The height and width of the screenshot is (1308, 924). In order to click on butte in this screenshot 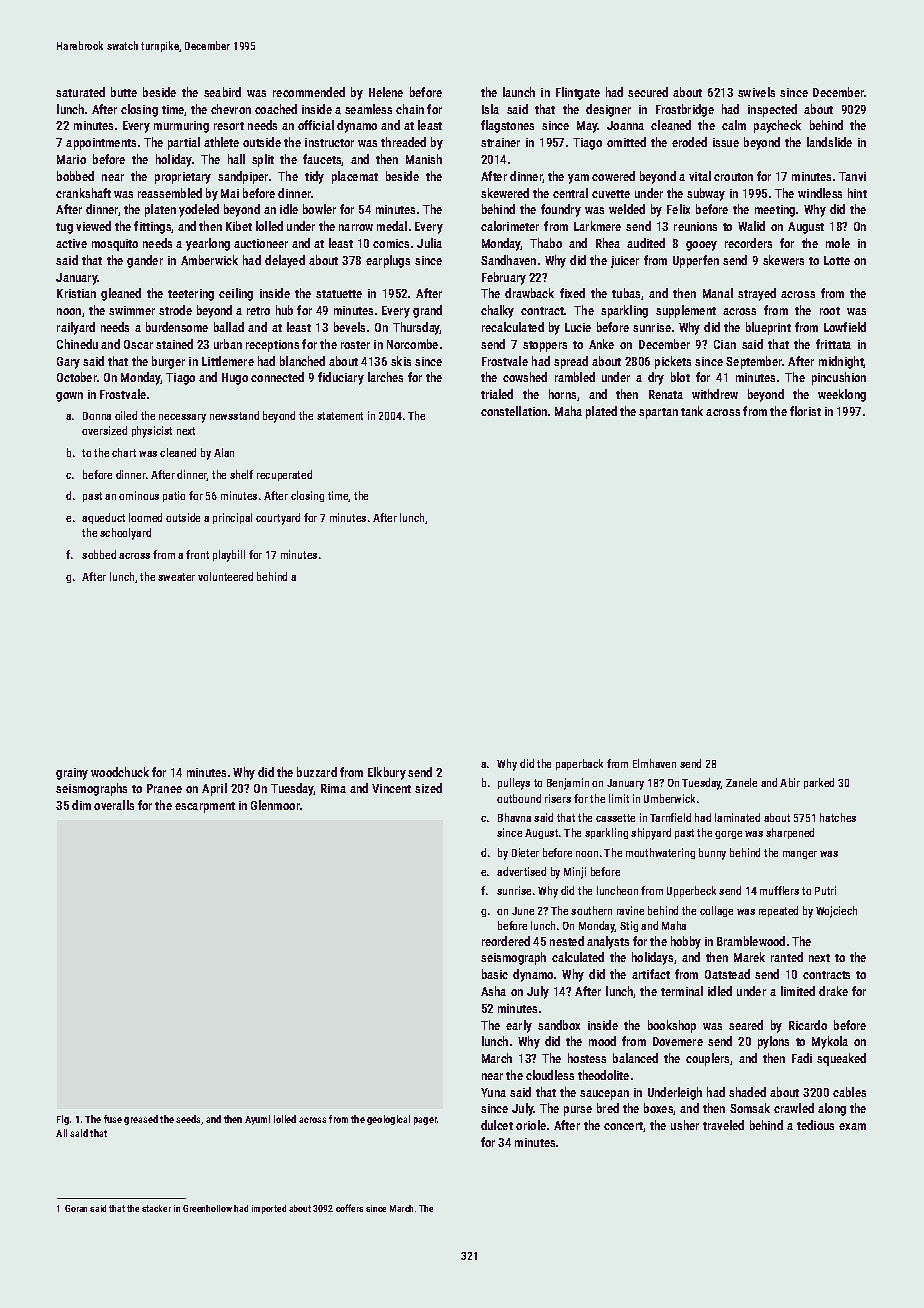, I will do `click(124, 92)`.
